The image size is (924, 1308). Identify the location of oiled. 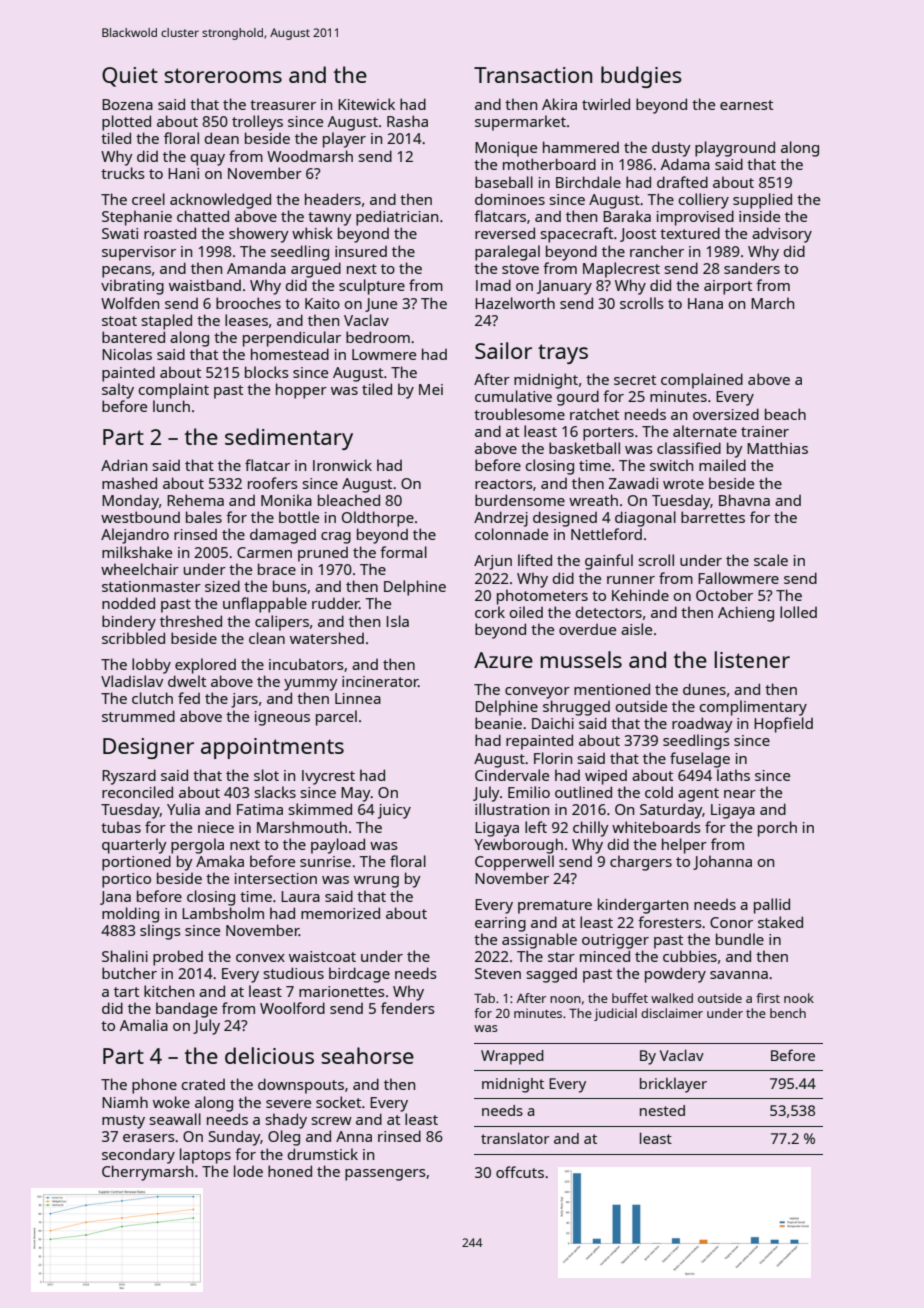
(526, 612).
